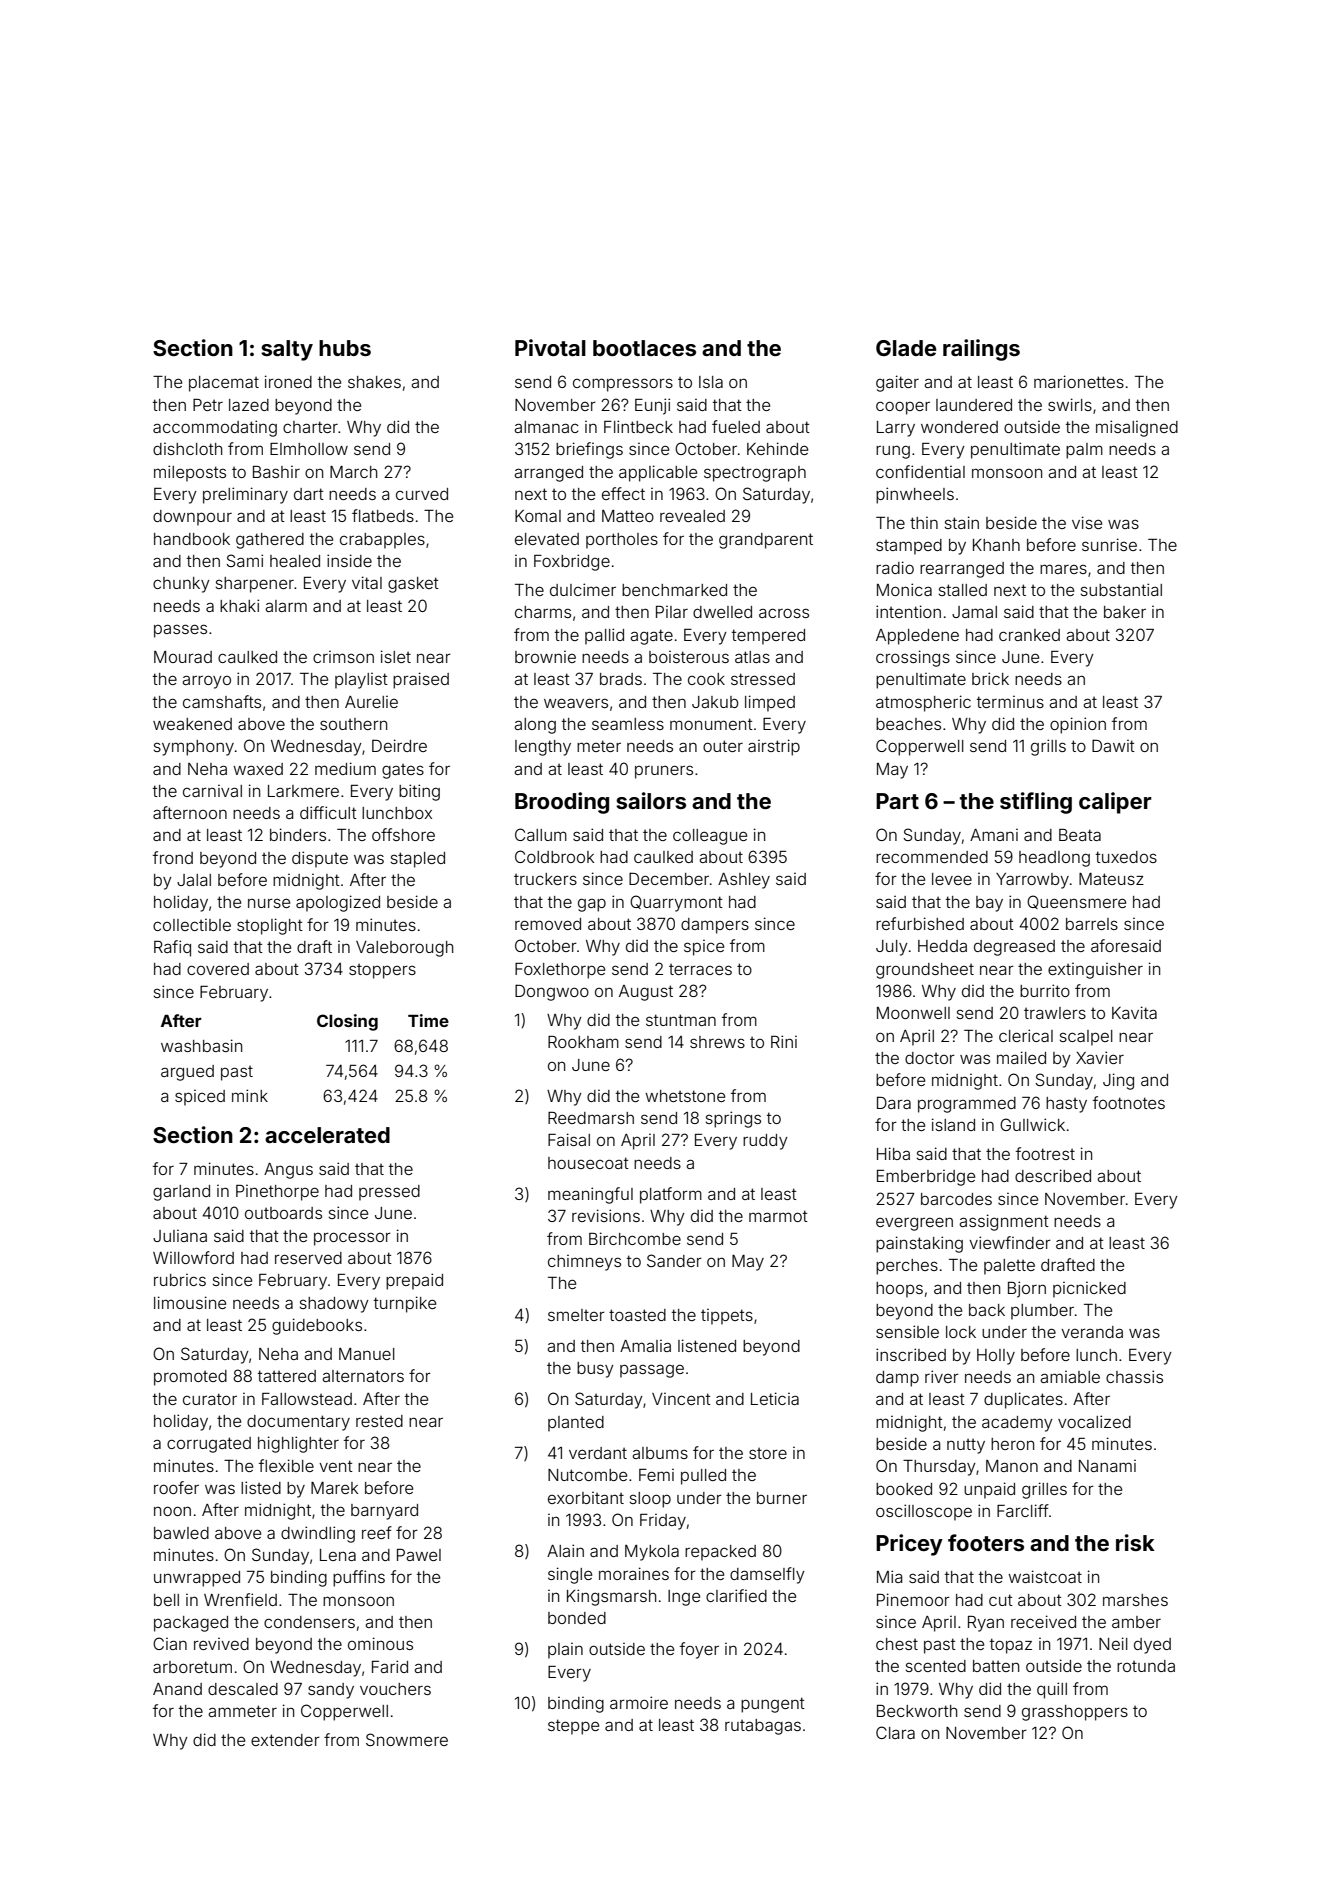 This screenshot has height=1884, width=1332. What do you see at coordinates (191, 1624) in the screenshot?
I see `packaged` at bounding box center [191, 1624].
